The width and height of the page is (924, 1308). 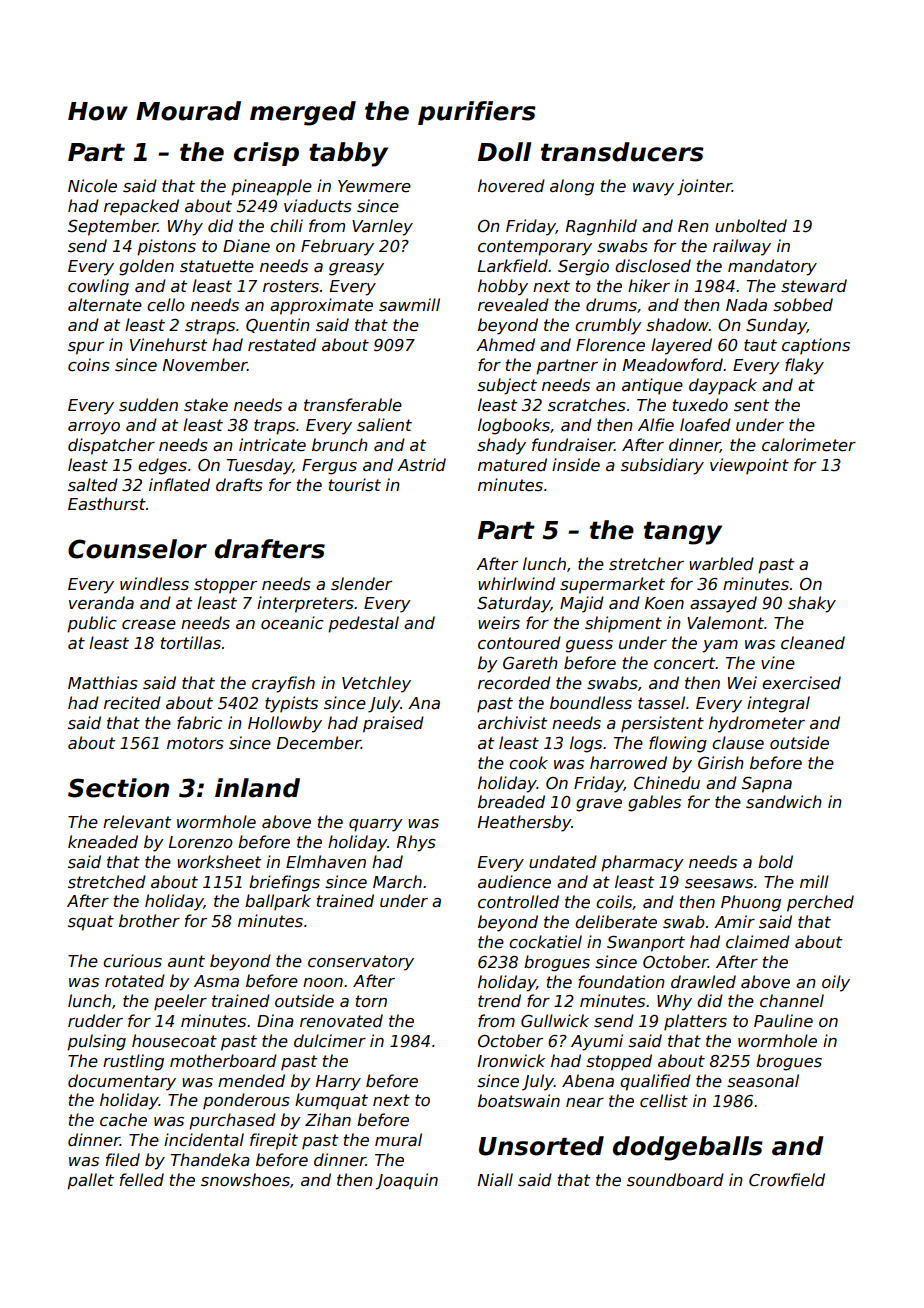 I want to click on squat, so click(x=91, y=923).
